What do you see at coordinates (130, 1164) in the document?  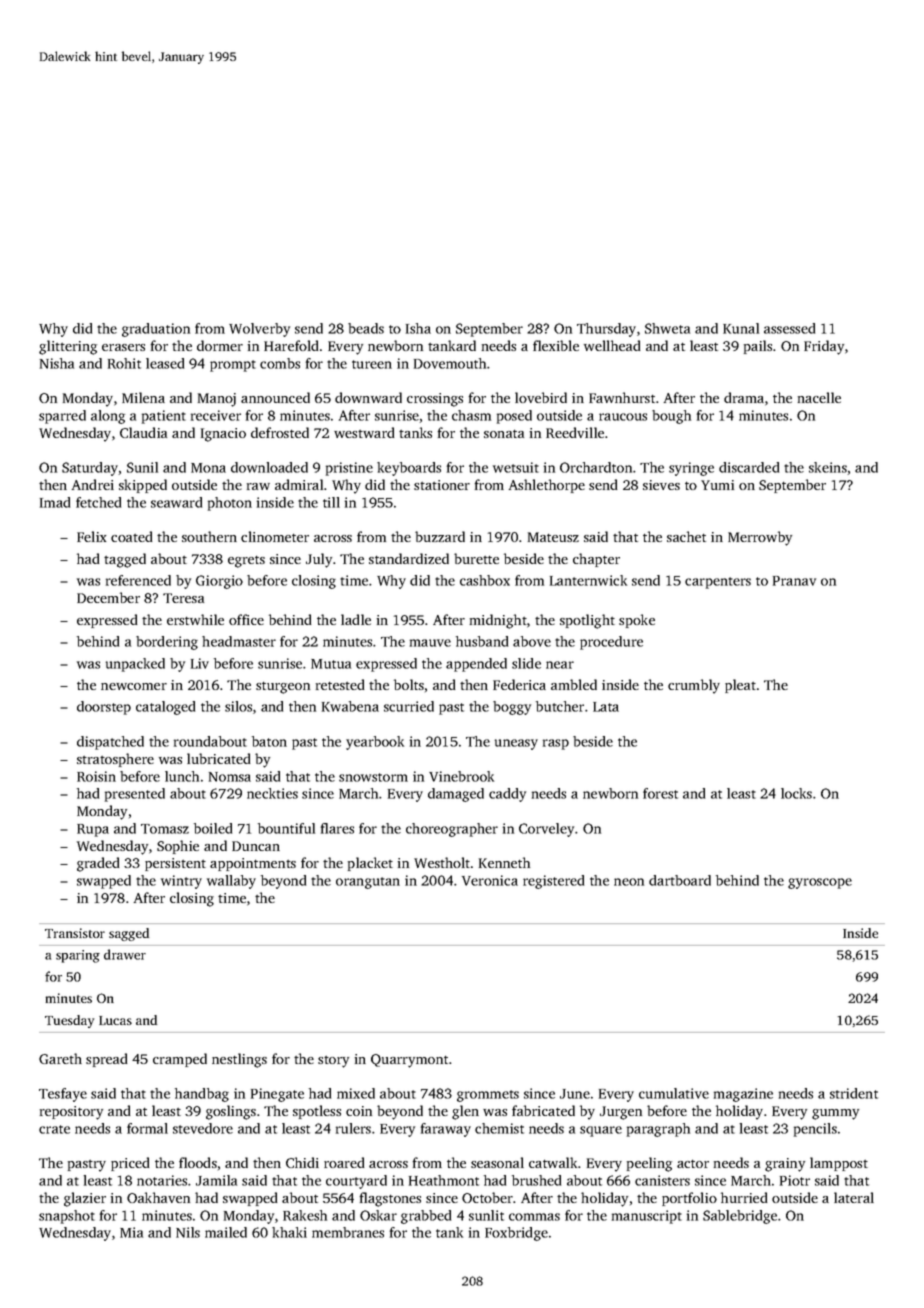 I see `priced` at bounding box center [130, 1164].
